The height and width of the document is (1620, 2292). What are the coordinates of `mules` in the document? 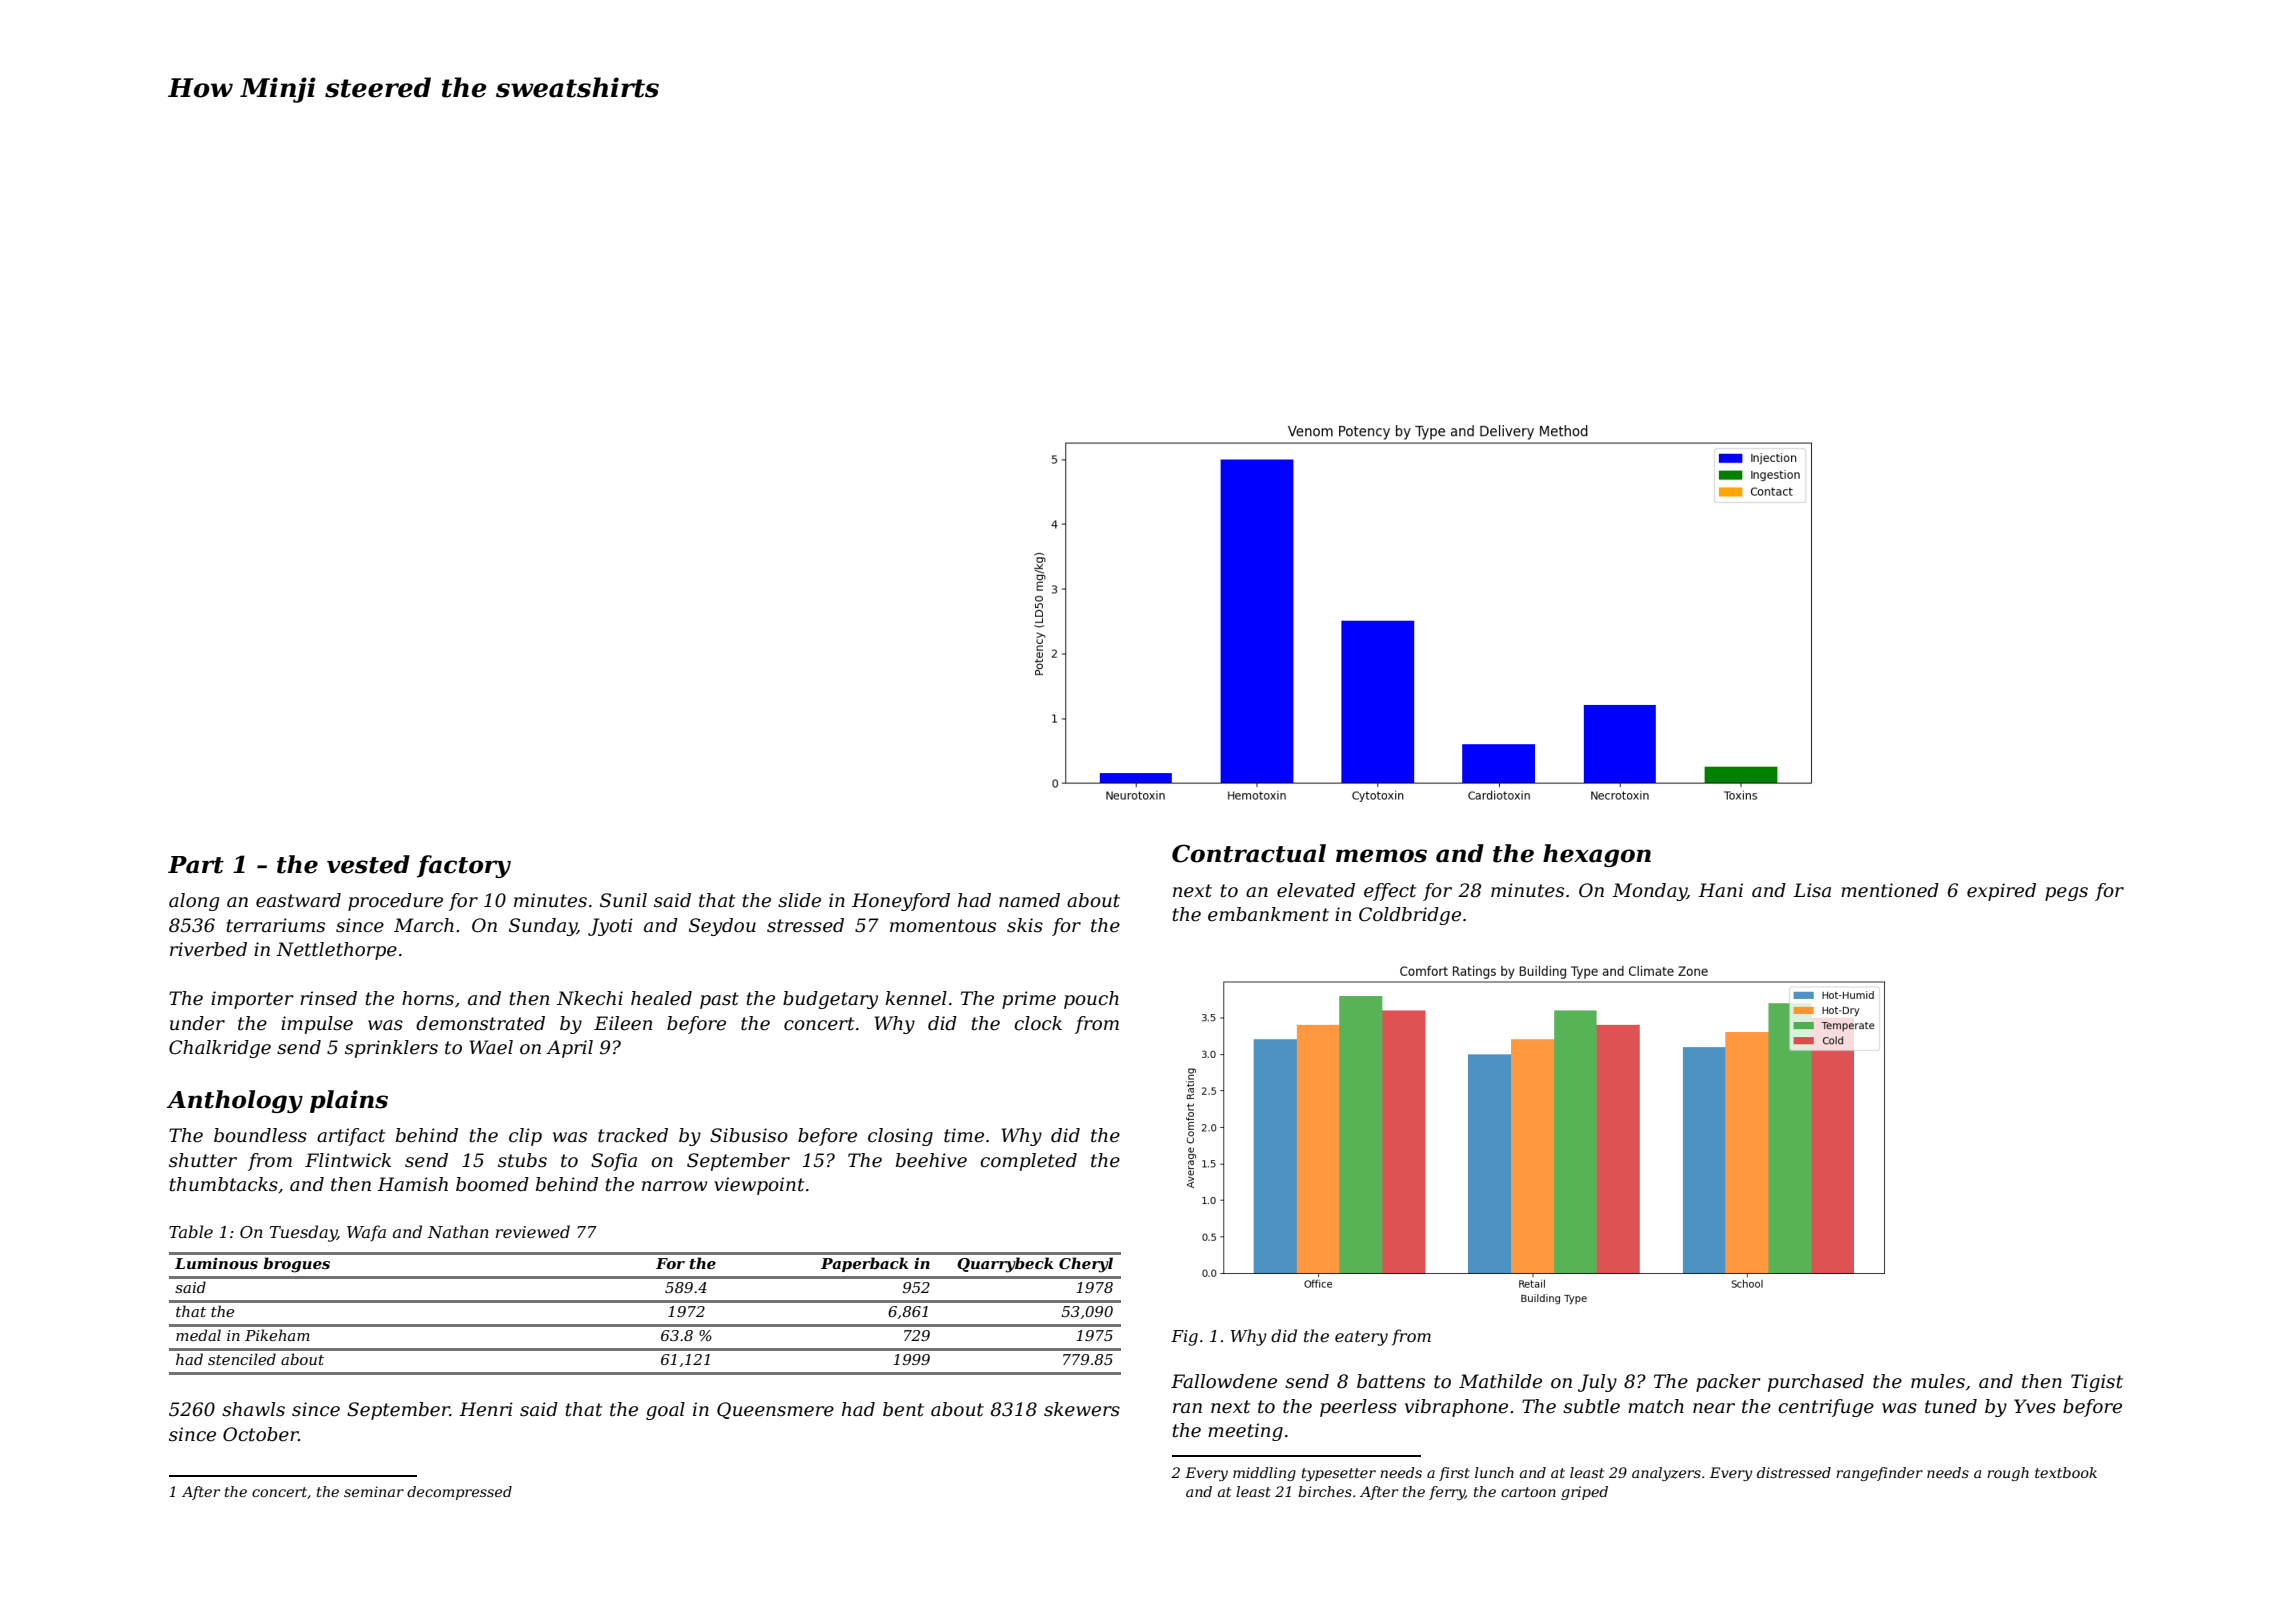 It's located at (1938, 1381).
